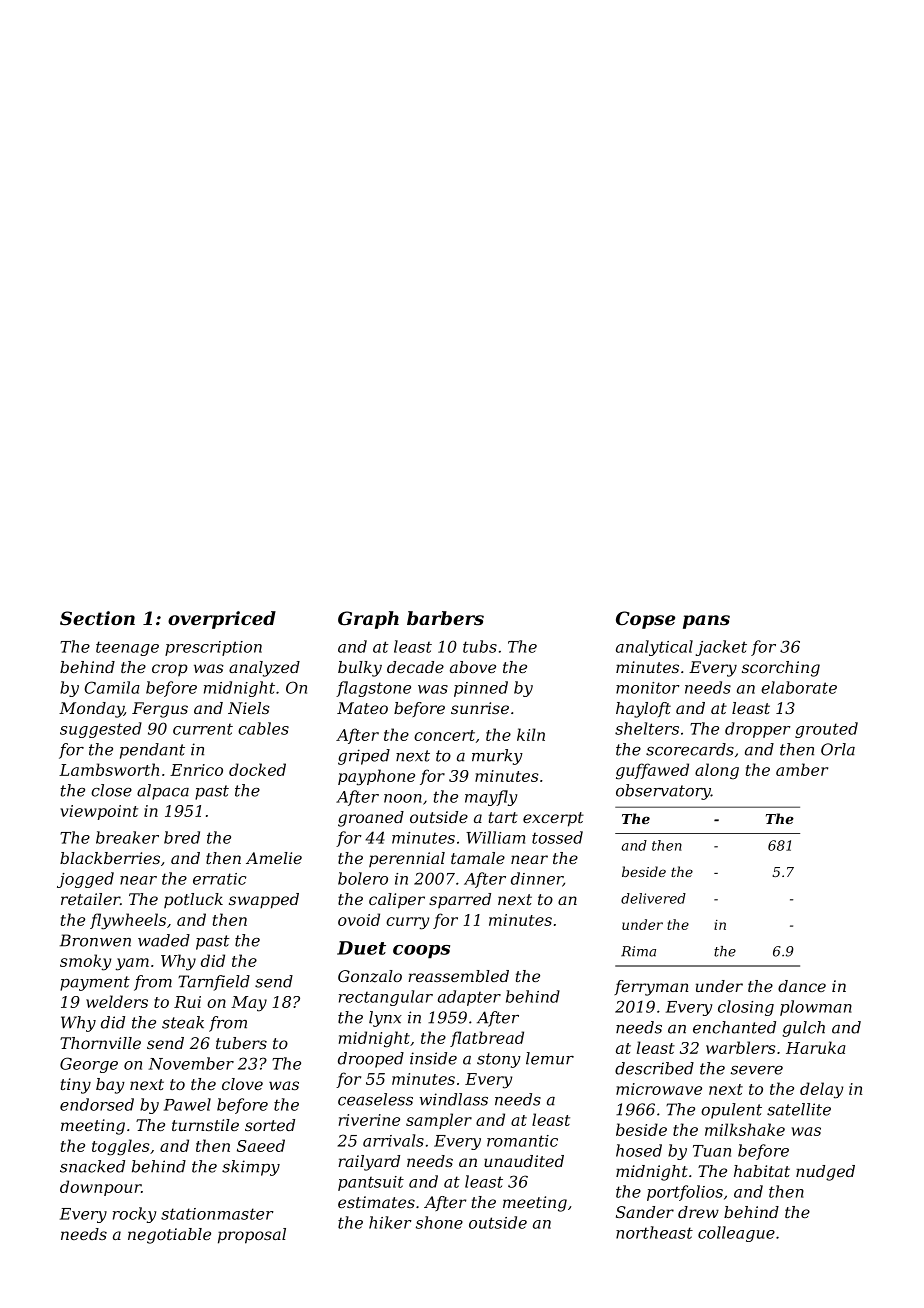  I want to click on Enrico, so click(196, 770).
